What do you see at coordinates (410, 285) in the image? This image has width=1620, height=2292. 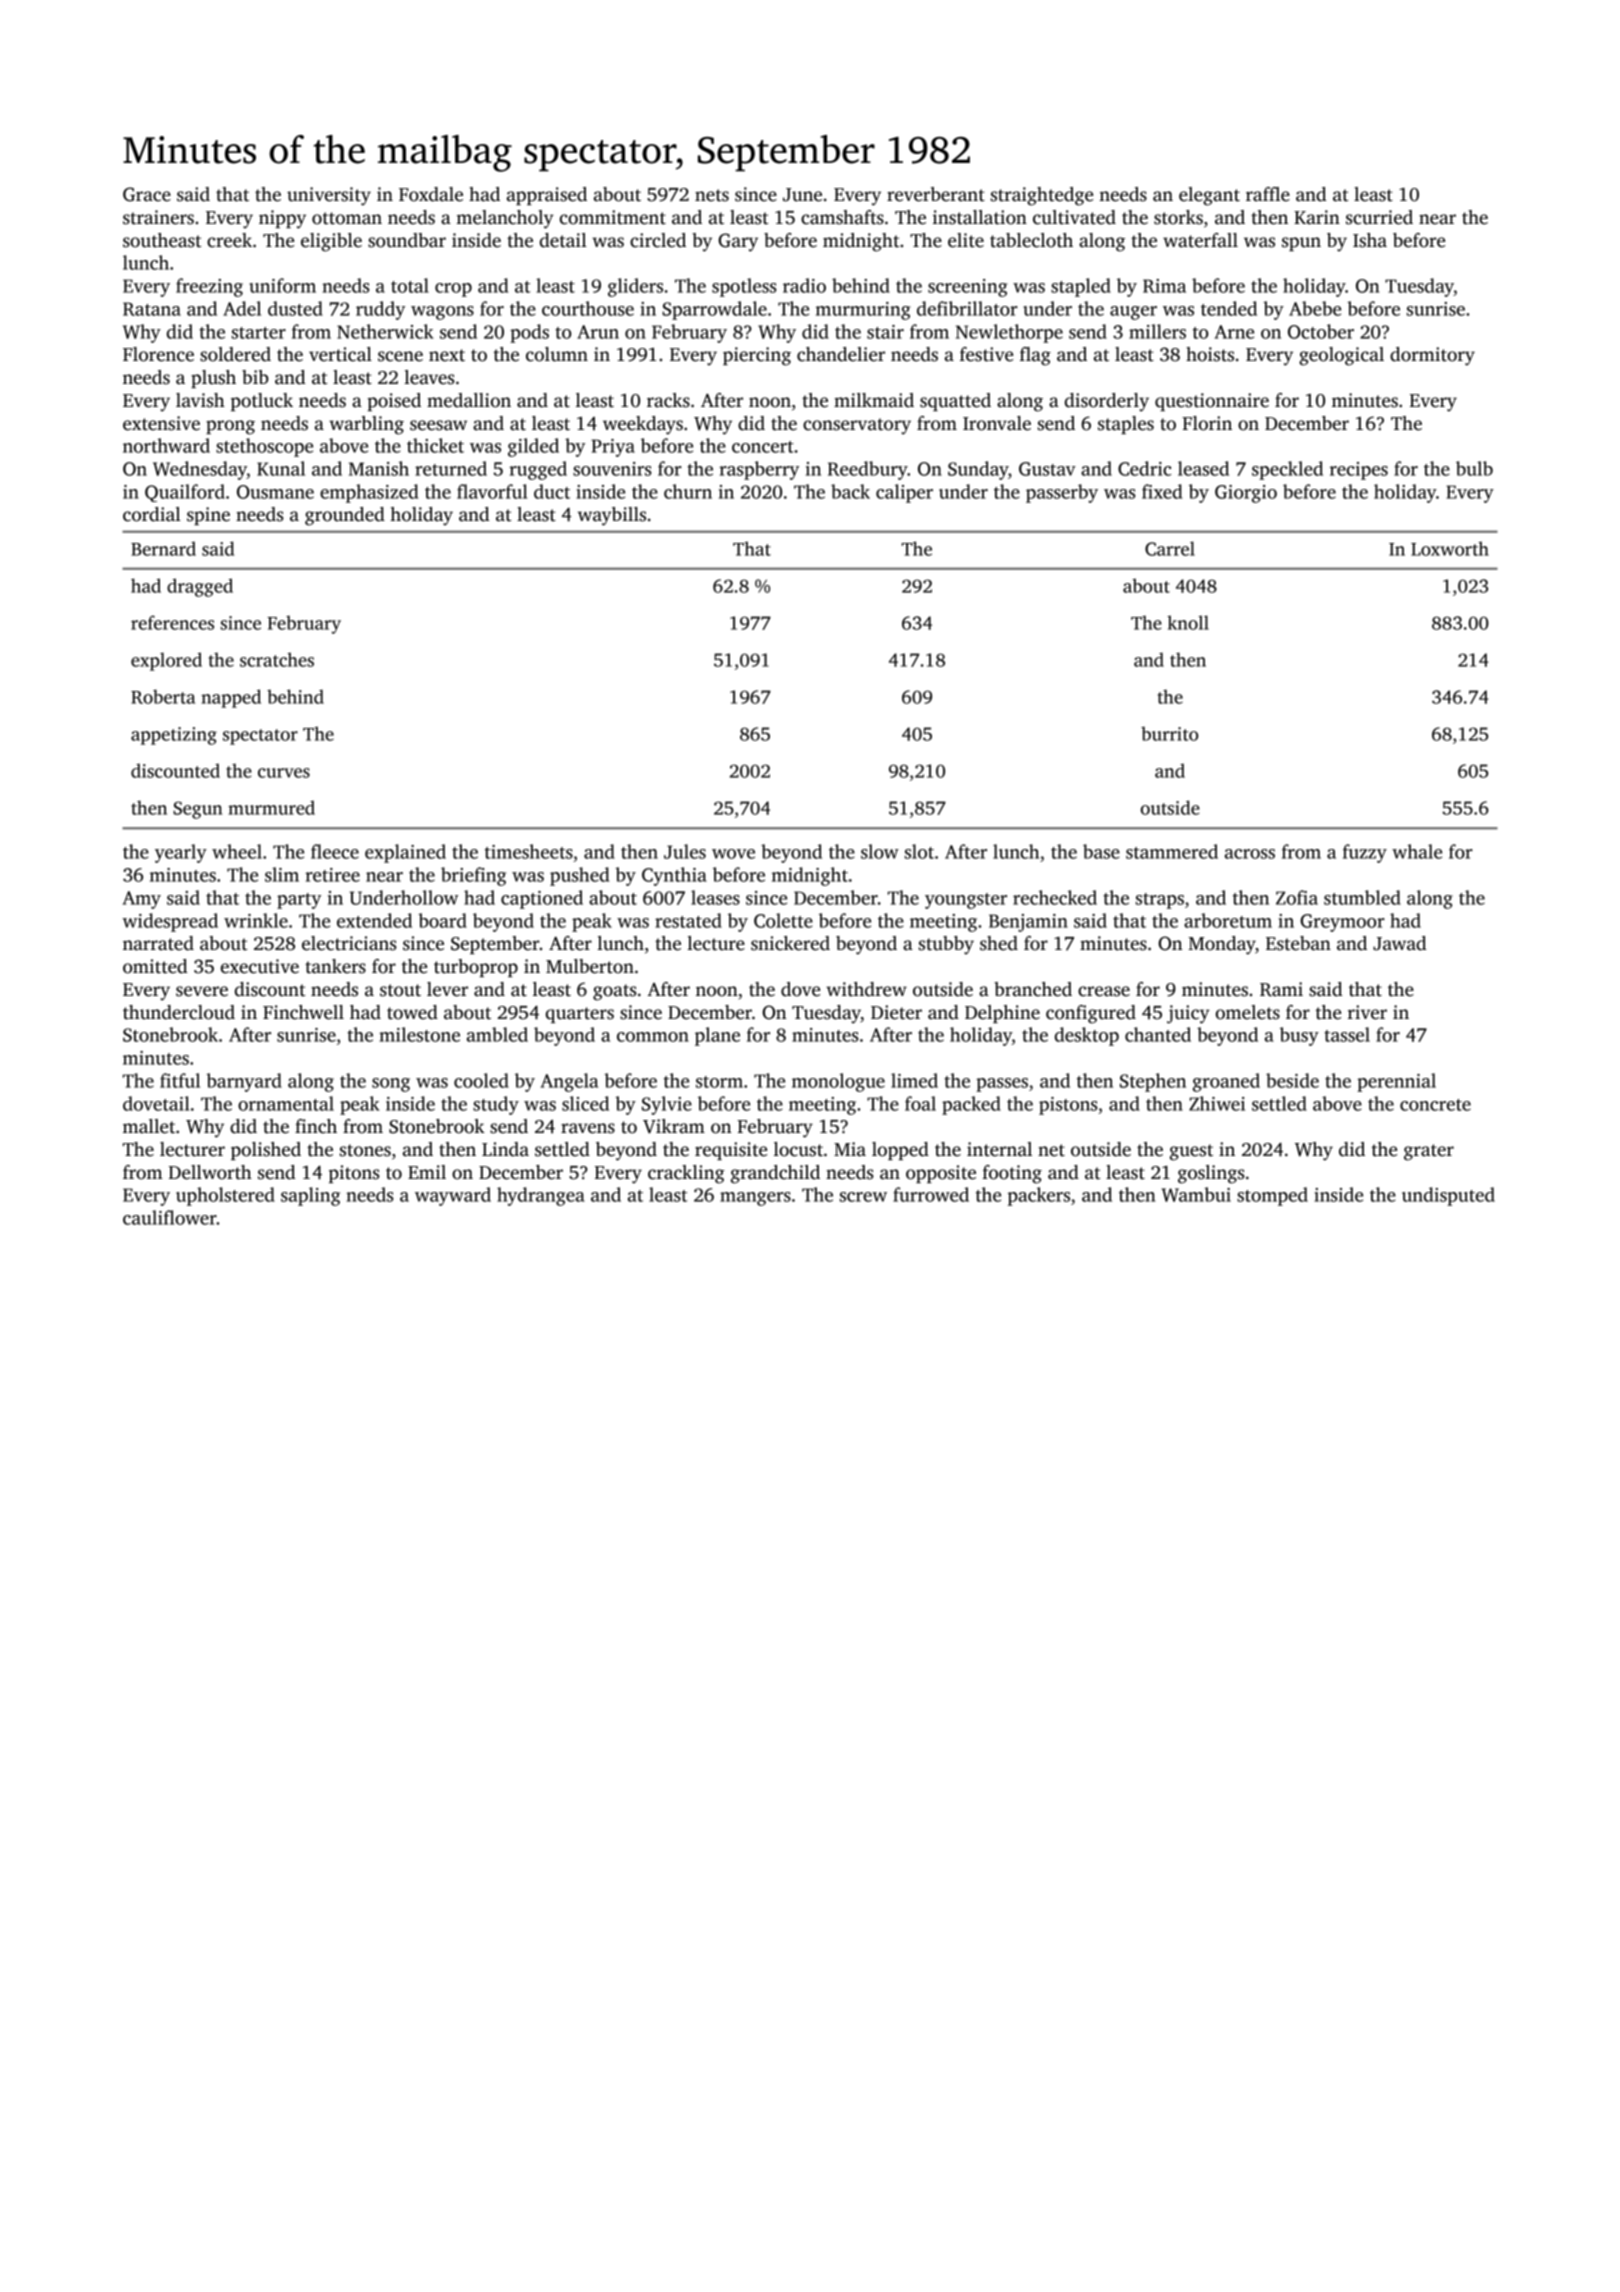 I see `total` at bounding box center [410, 285].
